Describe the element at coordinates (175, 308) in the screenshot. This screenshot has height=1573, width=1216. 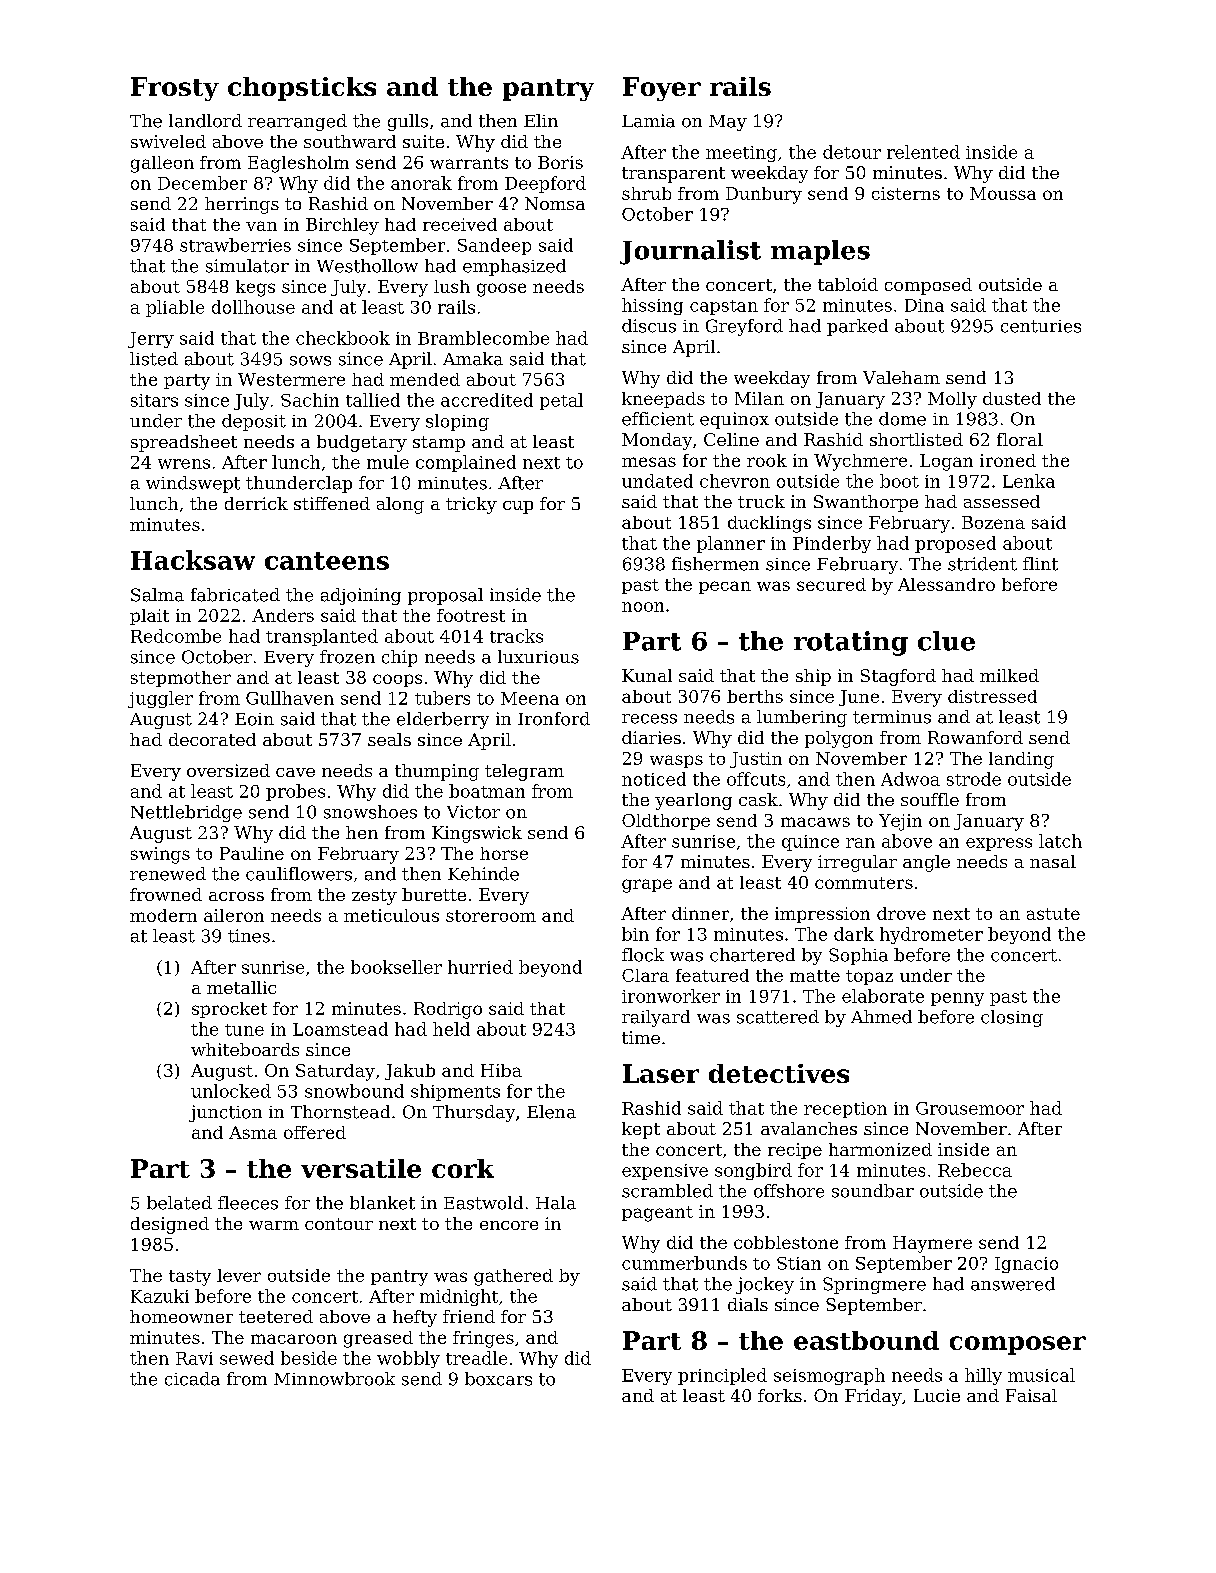
I see `pliable` at that location.
